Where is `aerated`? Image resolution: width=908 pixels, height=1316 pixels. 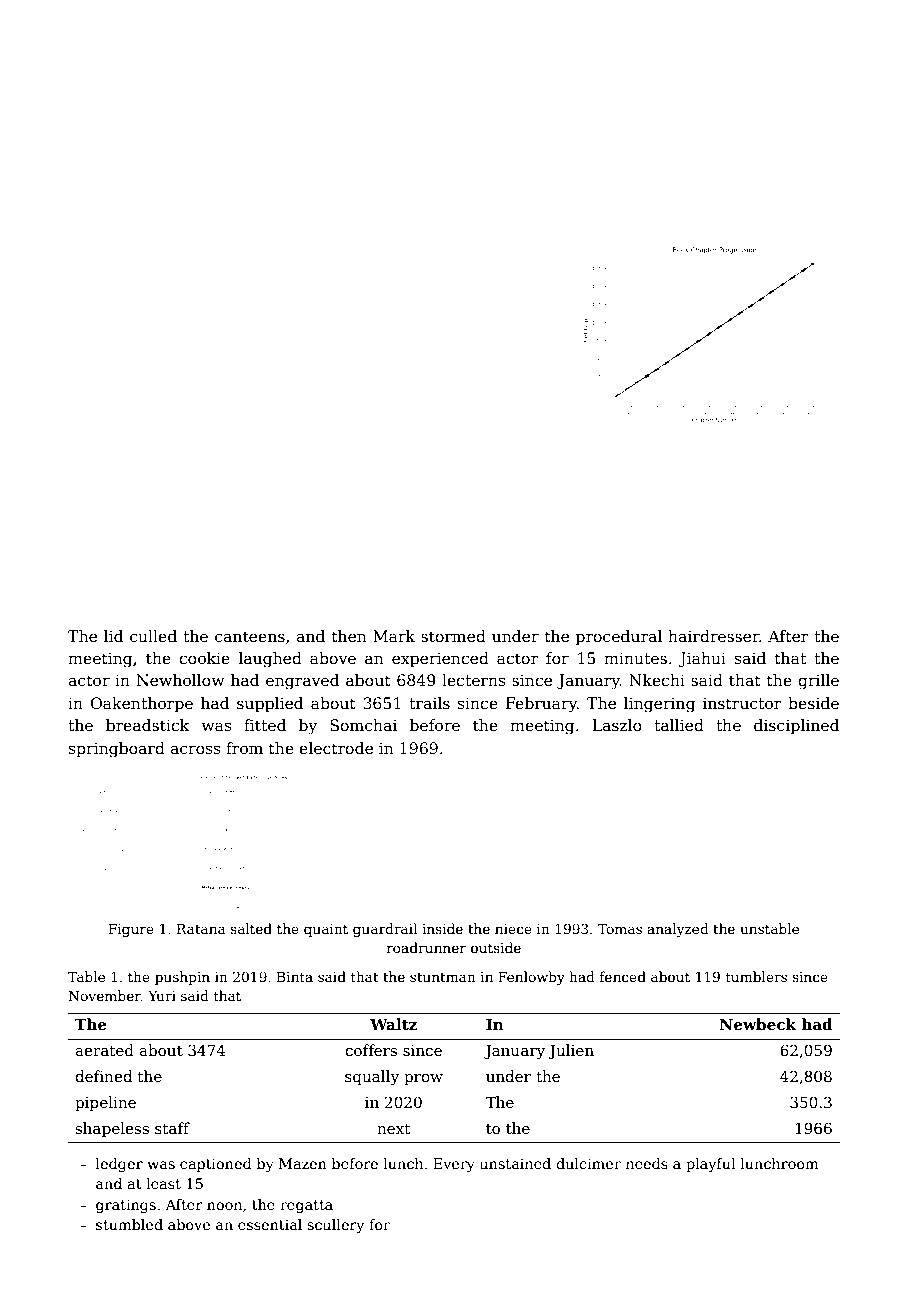
aerated is located at coordinates (104, 1050).
